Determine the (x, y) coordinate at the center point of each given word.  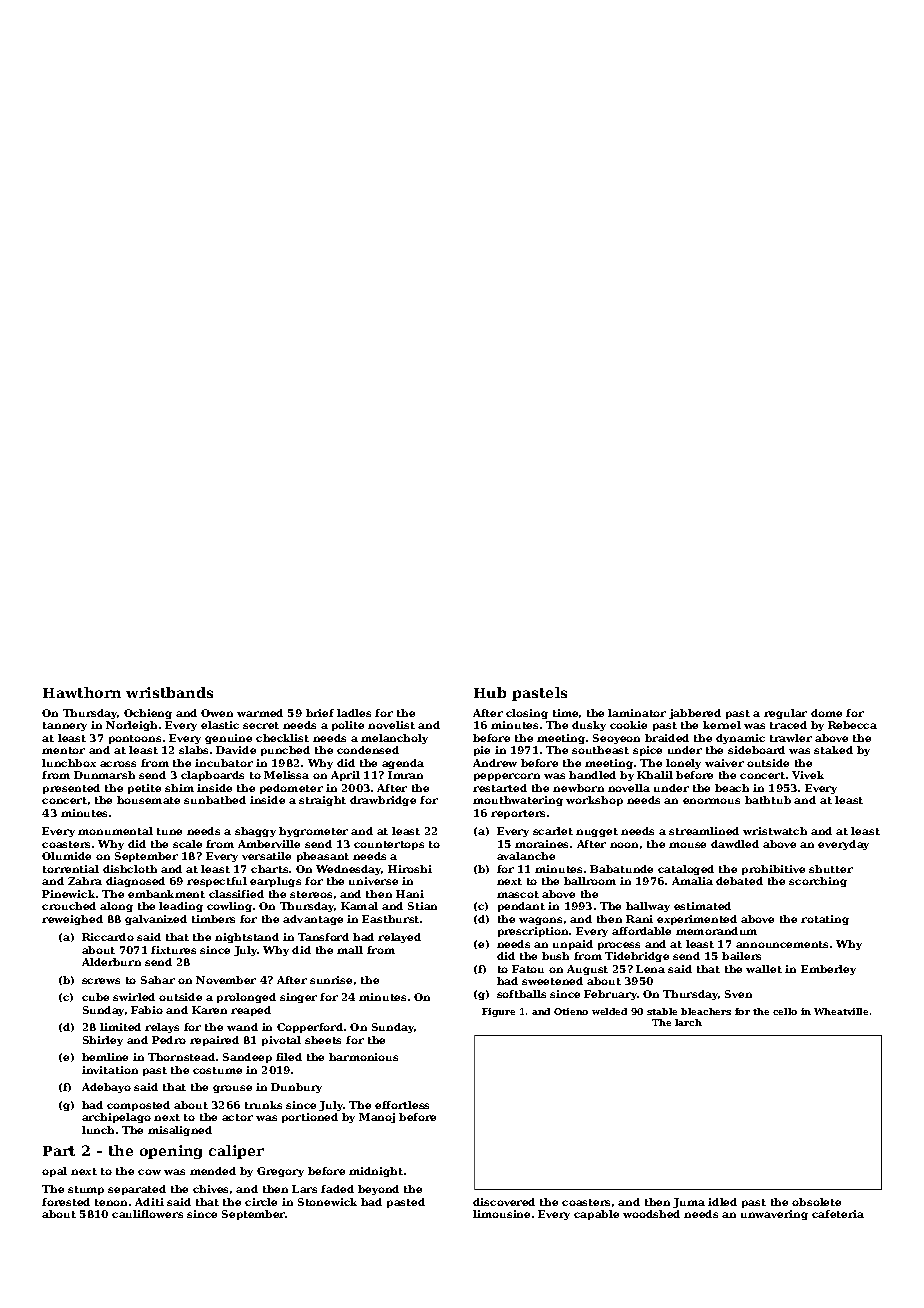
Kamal (359, 906)
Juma (689, 1203)
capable (596, 1215)
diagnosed (135, 882)
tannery (65, 726)
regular (785, 714)
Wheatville (841, 1011)
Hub (490, 692)
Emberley (828, 970)
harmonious (363, 1057)
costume (217, 1070)
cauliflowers (147, 1214)
